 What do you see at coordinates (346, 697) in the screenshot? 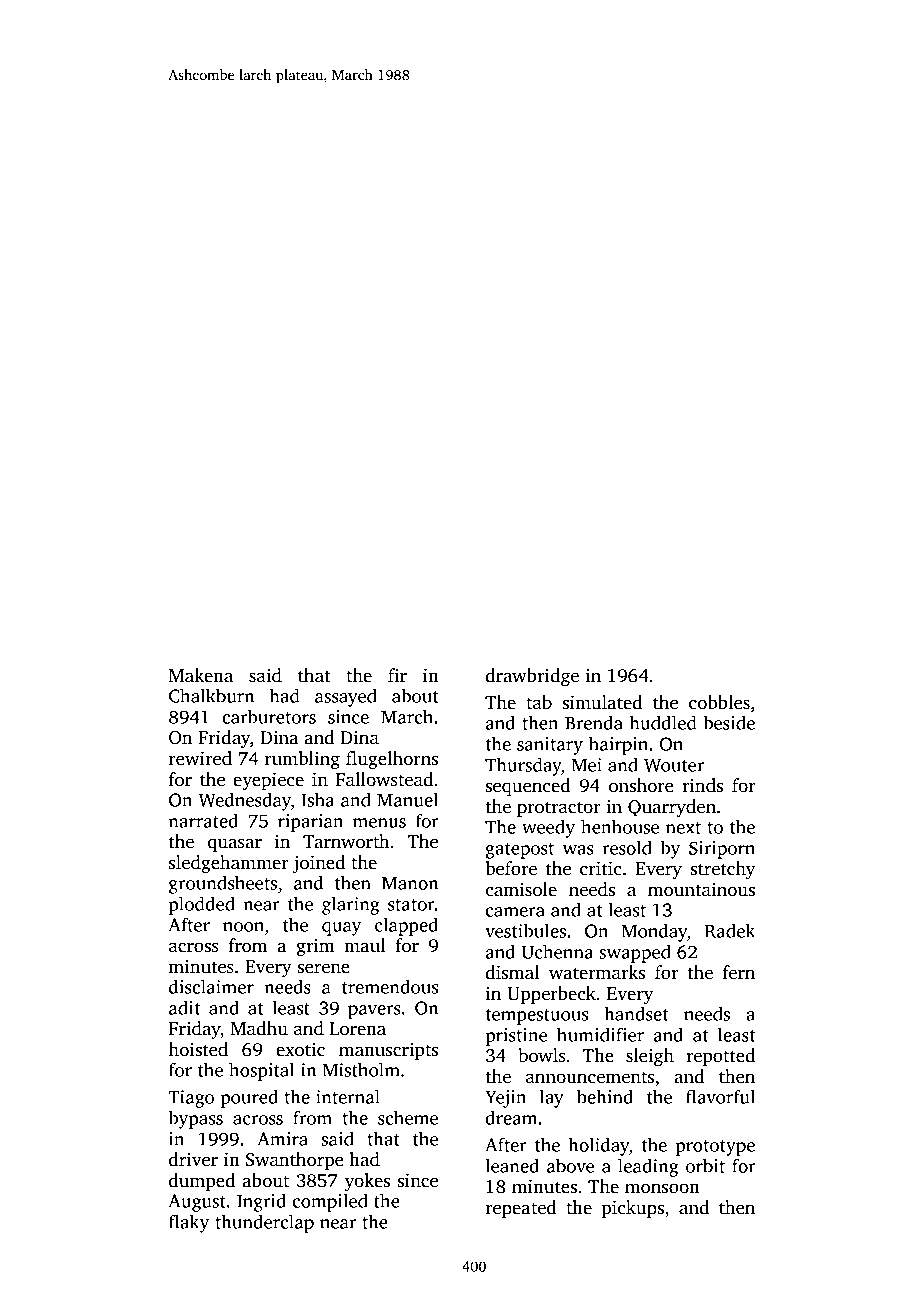
I see `assayed` at bounding box center [346, 697].
